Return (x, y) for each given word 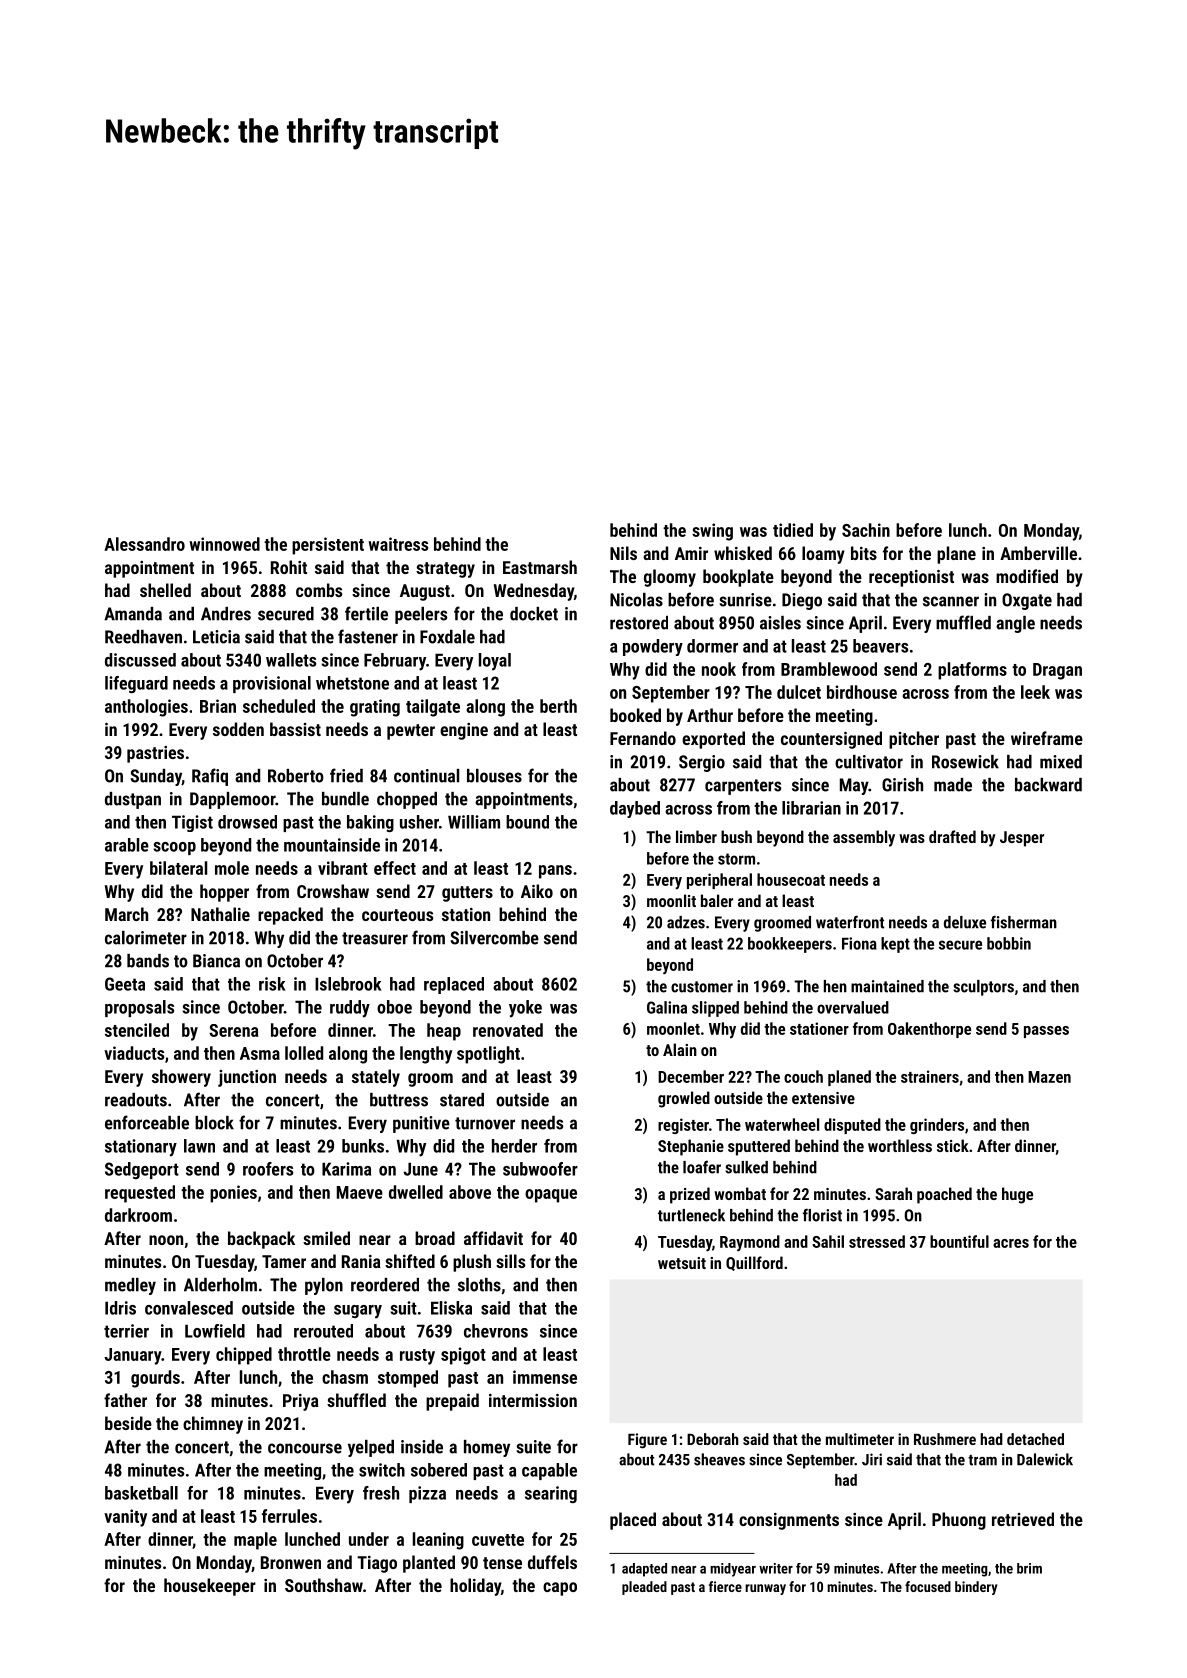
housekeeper (210, 1587)
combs (319, 590)
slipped (715, 1009)
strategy (445, 570)
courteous (397, 915)
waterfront (850, 922)
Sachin (866, 530)
